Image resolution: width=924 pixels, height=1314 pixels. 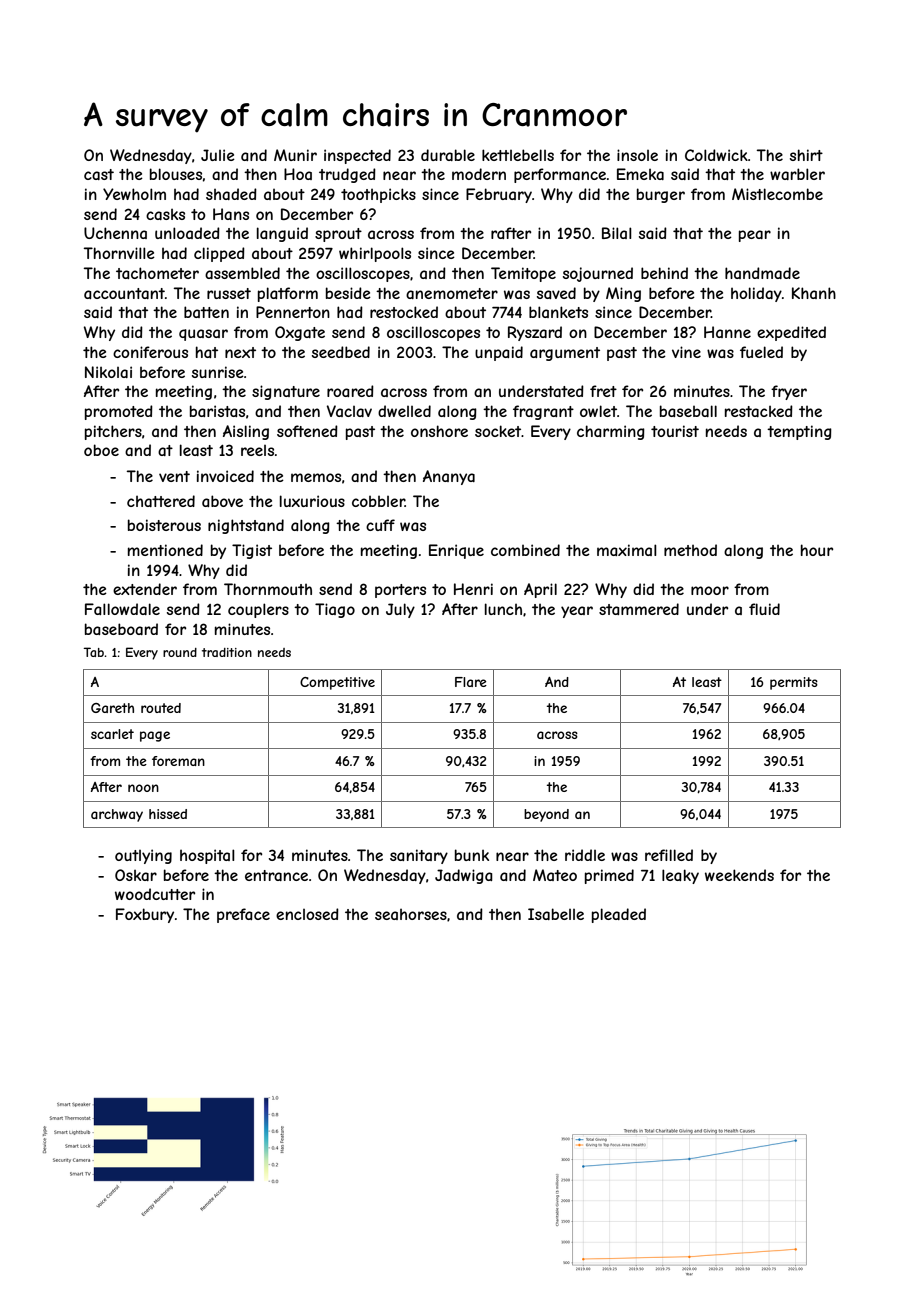 What do you see at coordinates (246, 526) in the screenshot?
I see `nightstand` at bounding box center [246, 526].
